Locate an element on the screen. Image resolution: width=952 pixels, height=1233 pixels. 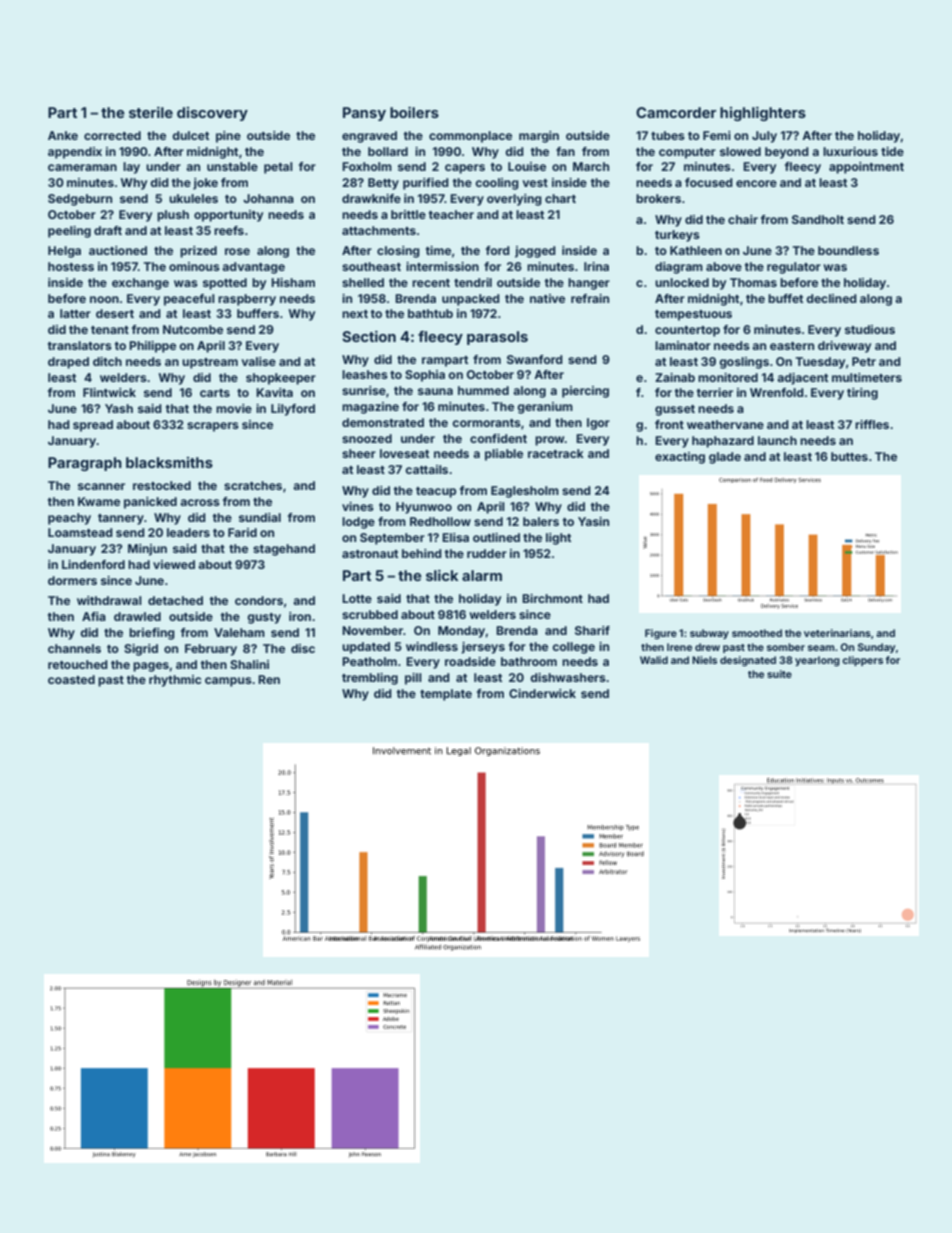
Paragraph is located at coordinates (85, 464).
